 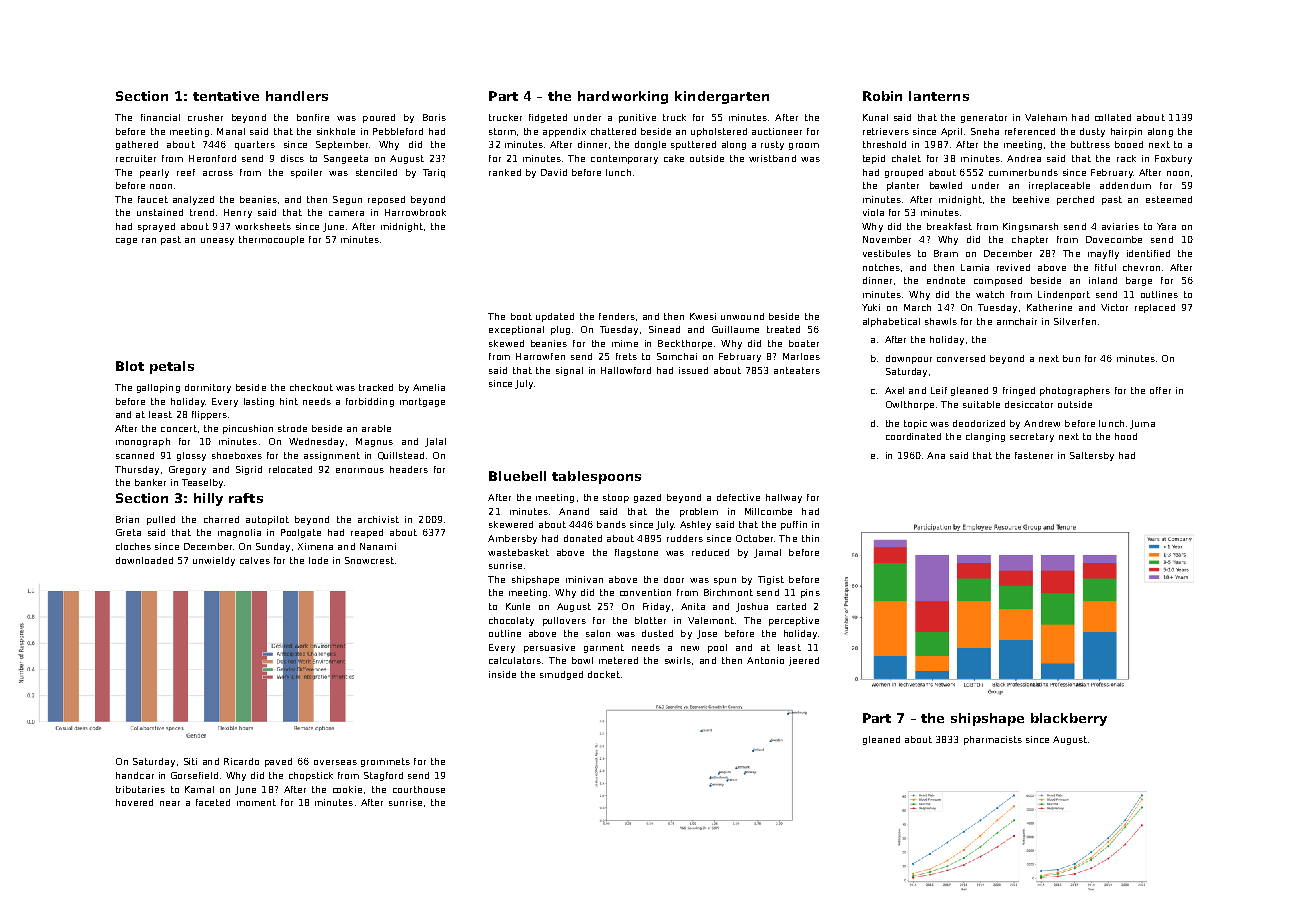 What do you see at coordinates (1013, 267) in the document?
I see `revived` at bounding box center [1013, 267].
